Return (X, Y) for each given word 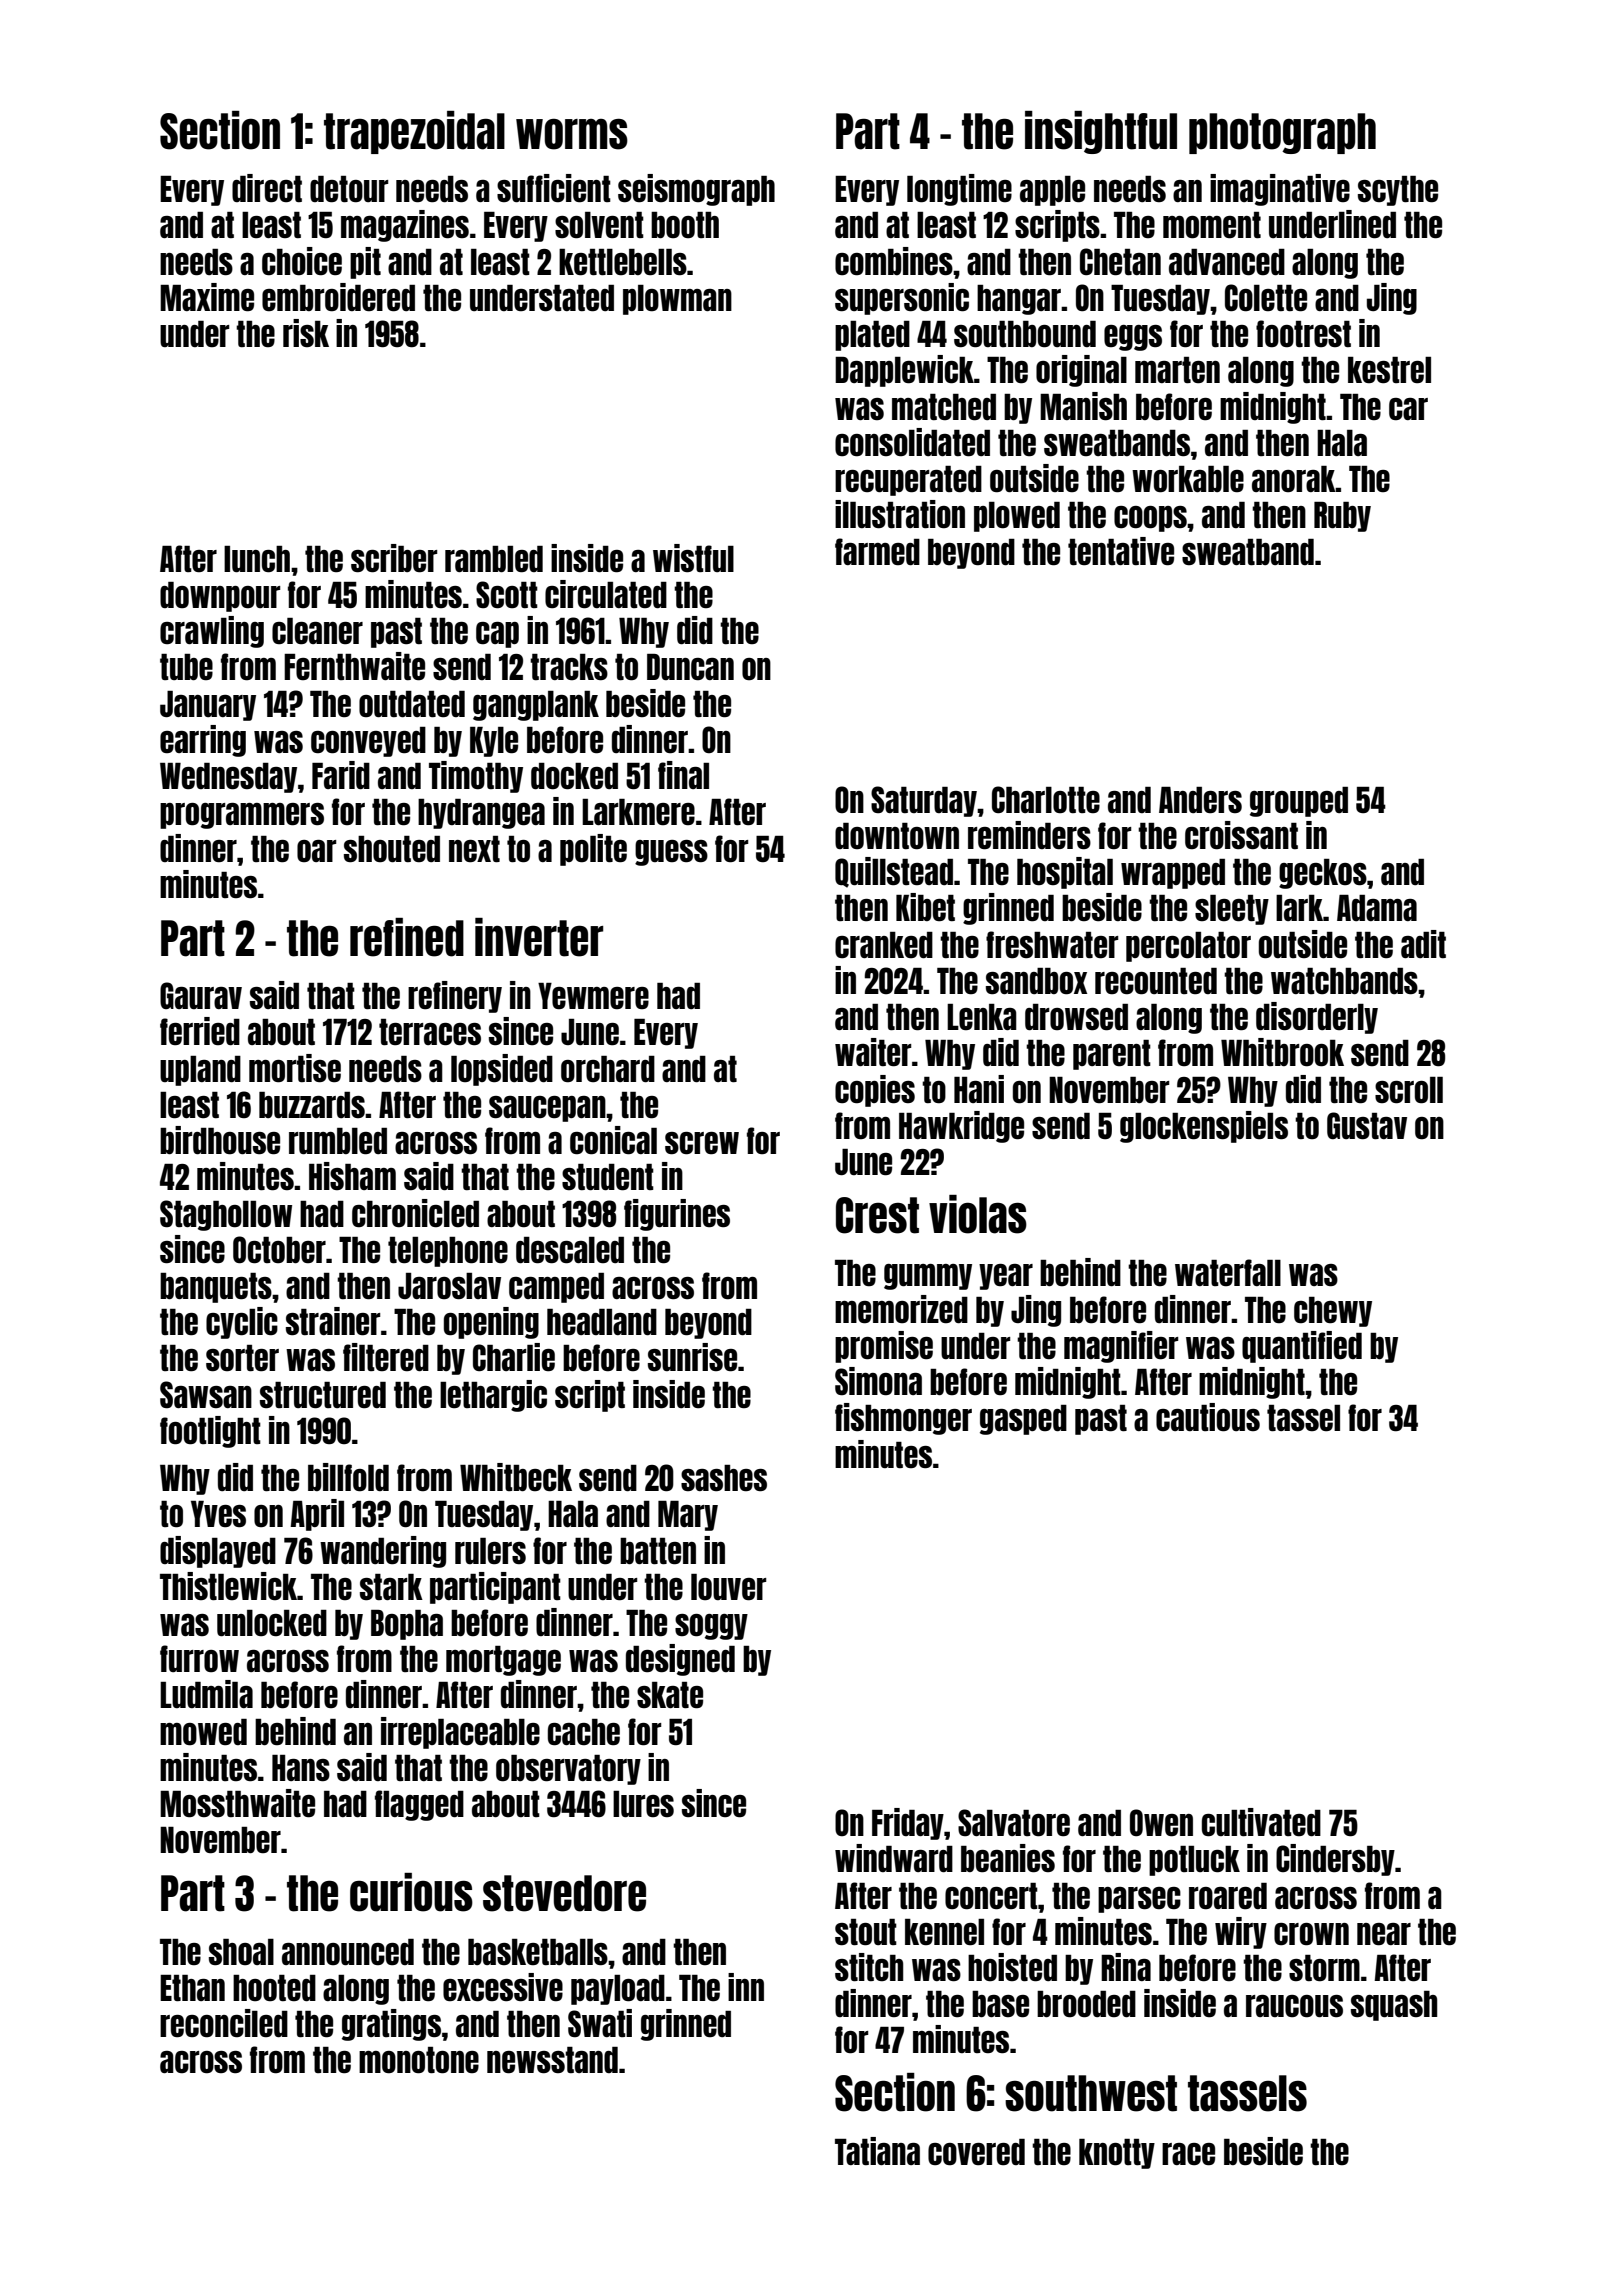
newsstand (552, 2060)
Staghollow (226, 1215)
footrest (1303, 334)
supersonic (902, 299)
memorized (901, 1309)
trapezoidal (414, 132)
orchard (608, 1069)
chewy (1333, 1312)
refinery (455, 997)
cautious (1208, 1417)
